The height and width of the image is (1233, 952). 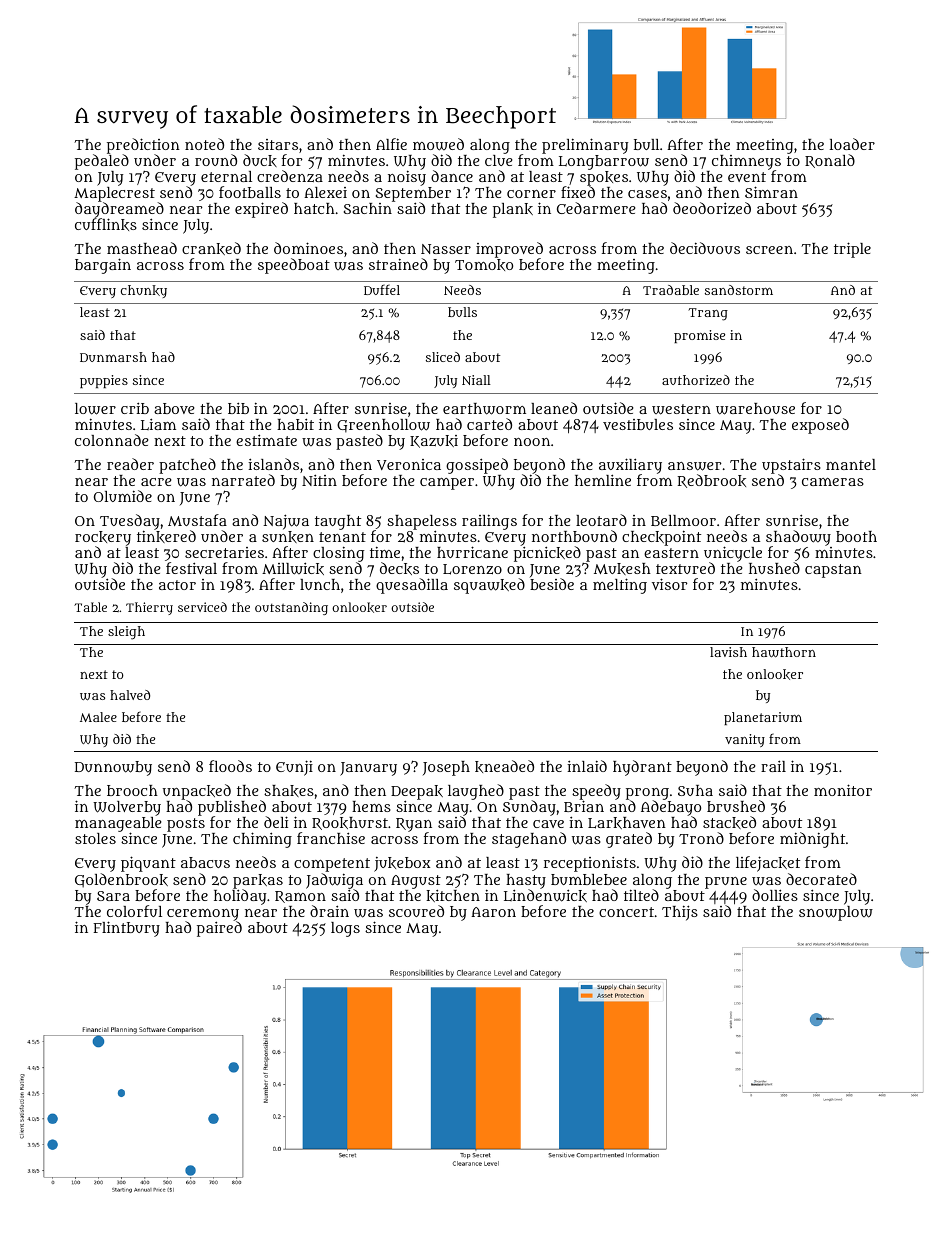 I want to click on Nasser, so click(x=446, y=249).
